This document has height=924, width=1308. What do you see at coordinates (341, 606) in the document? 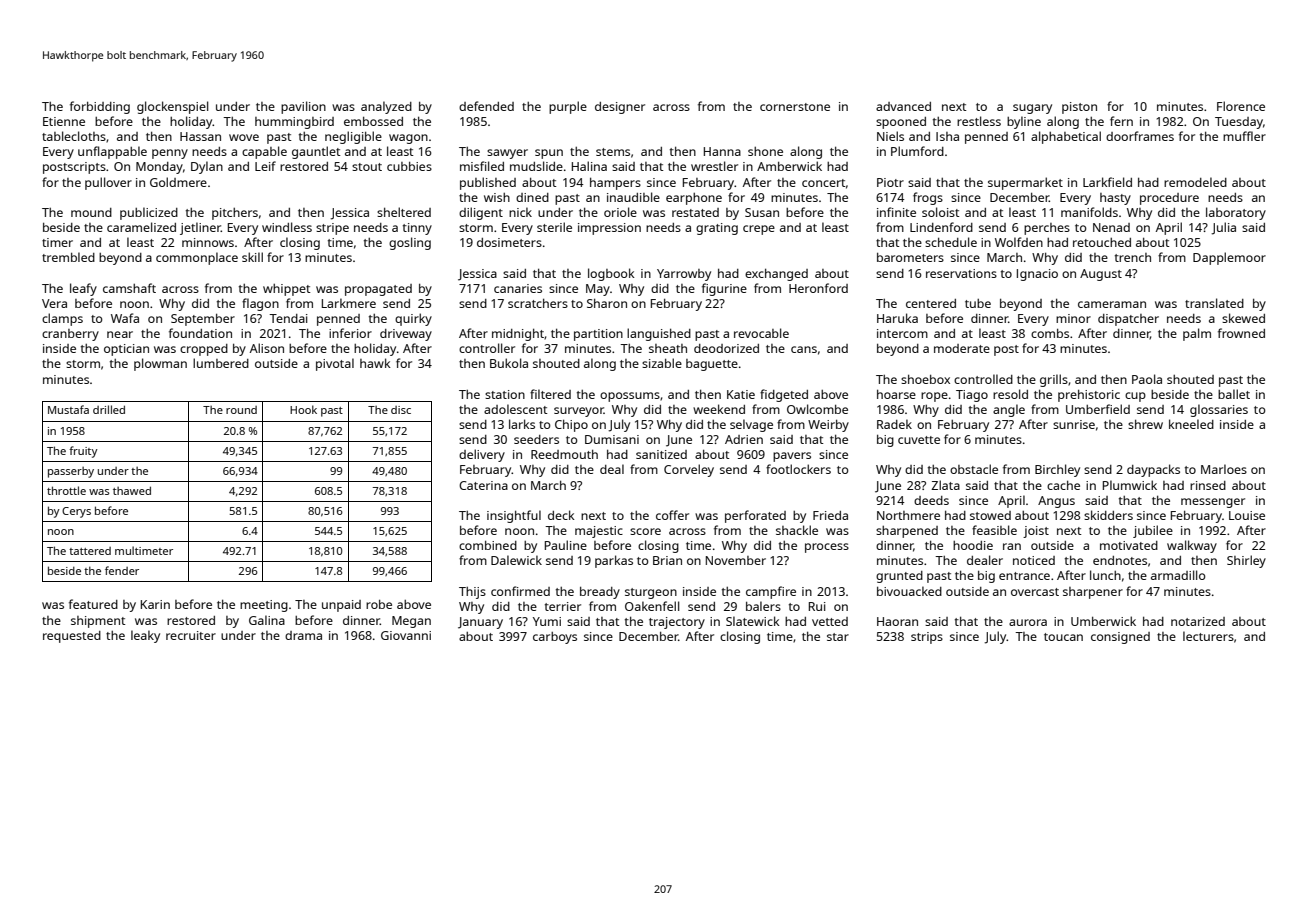
I see `unpaid` at bounding box center [341, 606].
